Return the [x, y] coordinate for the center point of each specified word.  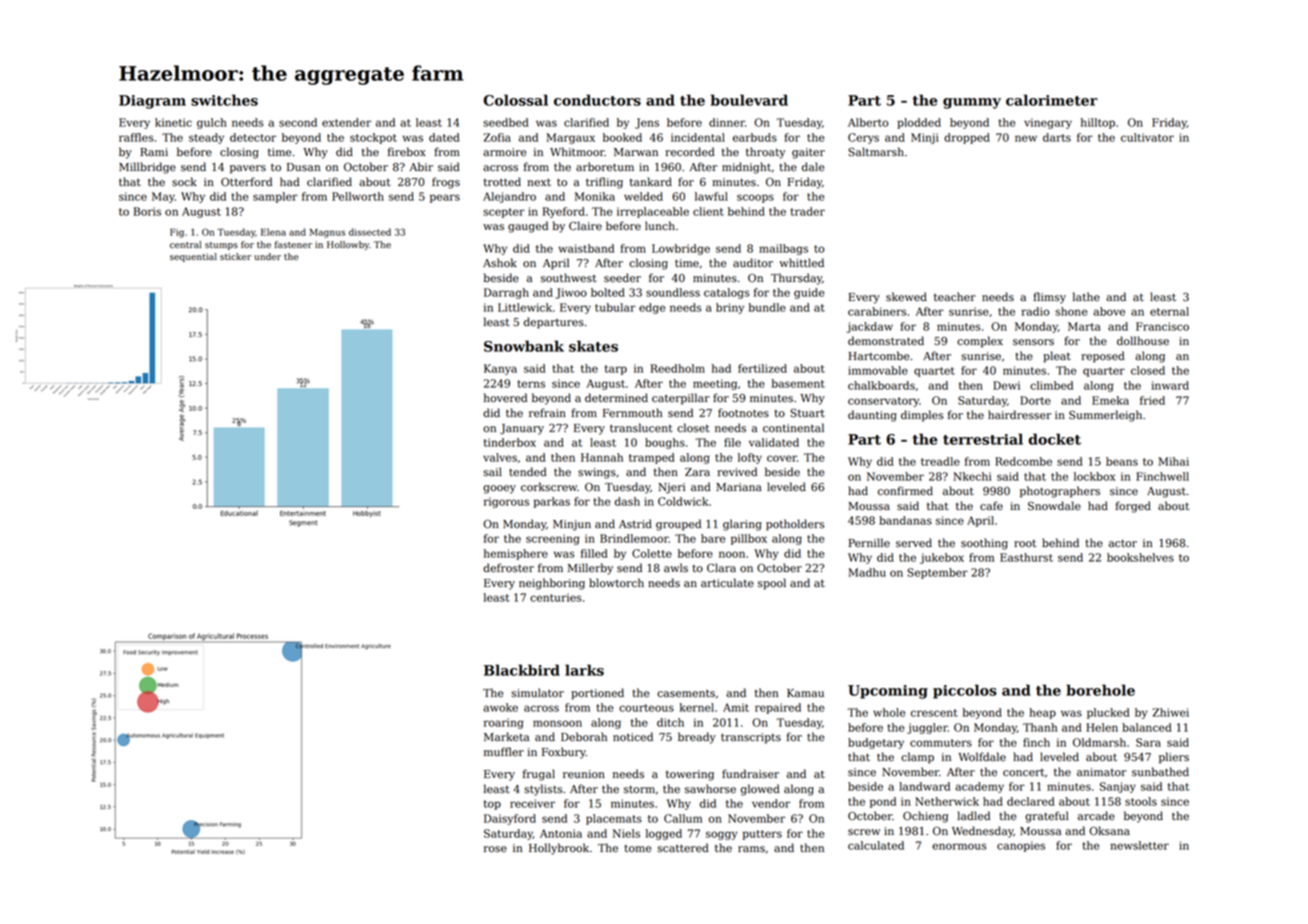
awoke [500, 707]
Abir [421, 167]
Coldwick [683, 501]
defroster [508, 568]
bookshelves [1140, 557]
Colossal [515, 100]
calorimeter [1052, 100]
